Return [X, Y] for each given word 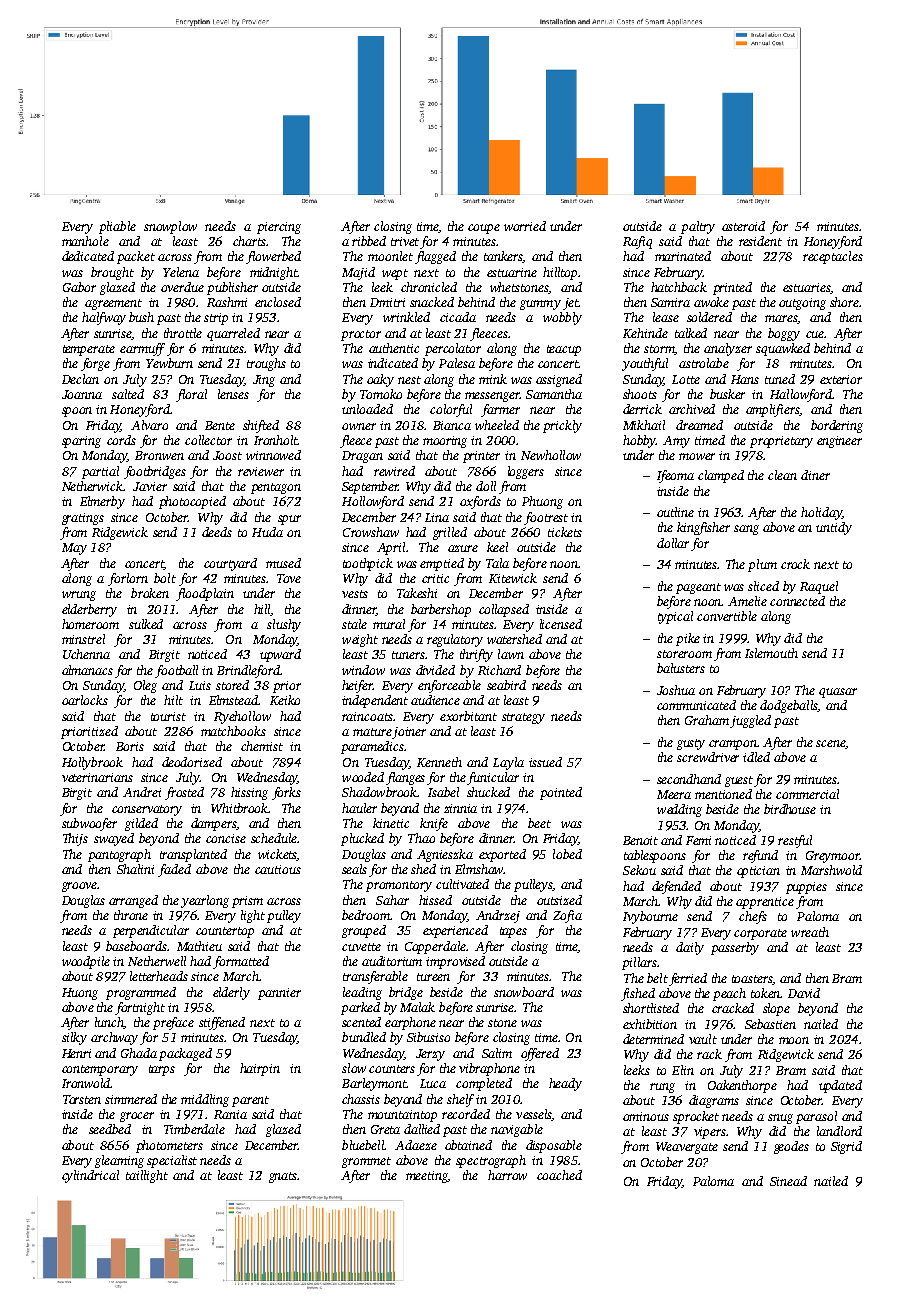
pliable [117, 227]
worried [525, 226]
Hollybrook [92, 763]
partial [100, 472]
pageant [698, 588]
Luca [433, 1083]
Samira [670, 302]
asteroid [743, 226]
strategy [523, 718]
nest [409, 380]
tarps [162, 1070]
